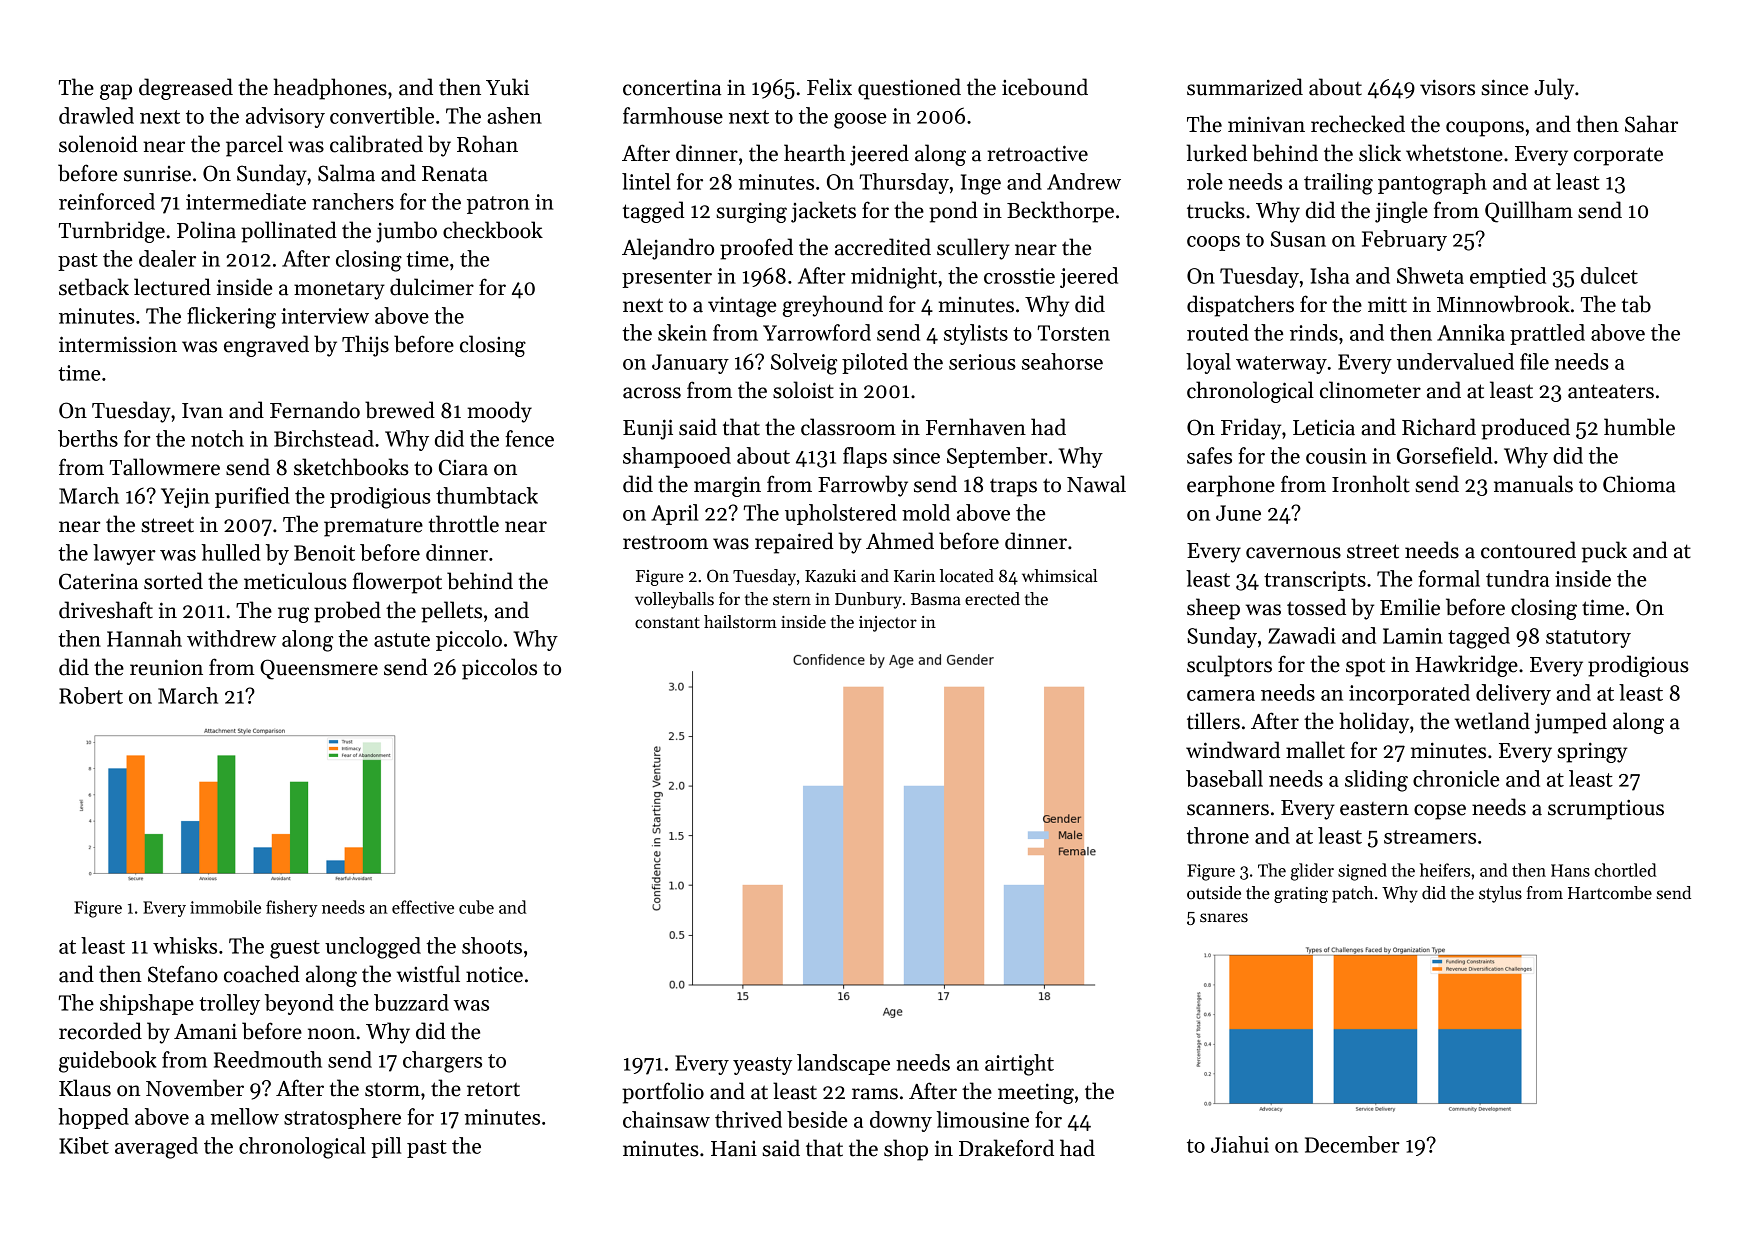  I want to click on Kazuki, so click(830, 576).
